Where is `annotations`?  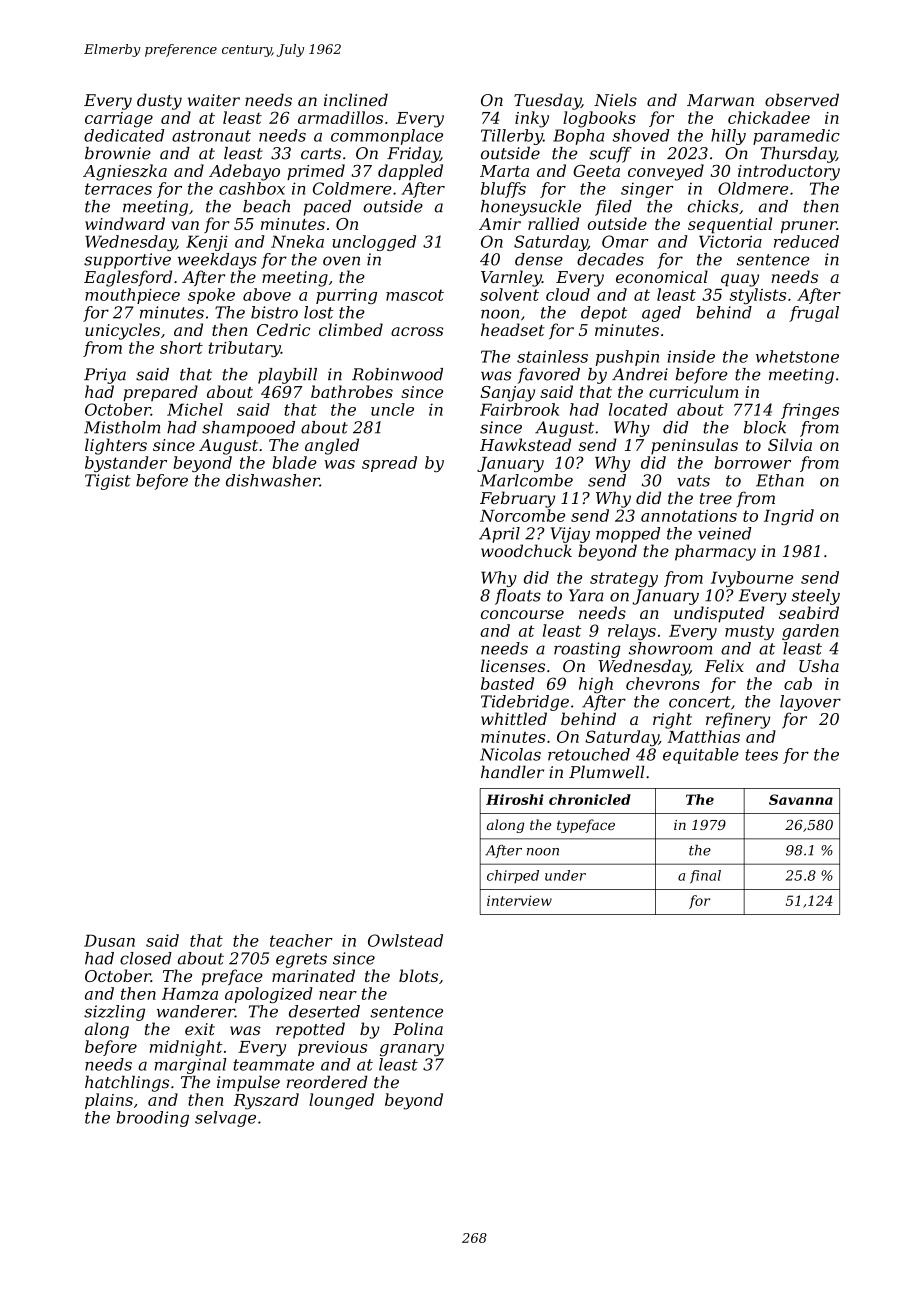
annotations is located at coordinates (689, 516).
